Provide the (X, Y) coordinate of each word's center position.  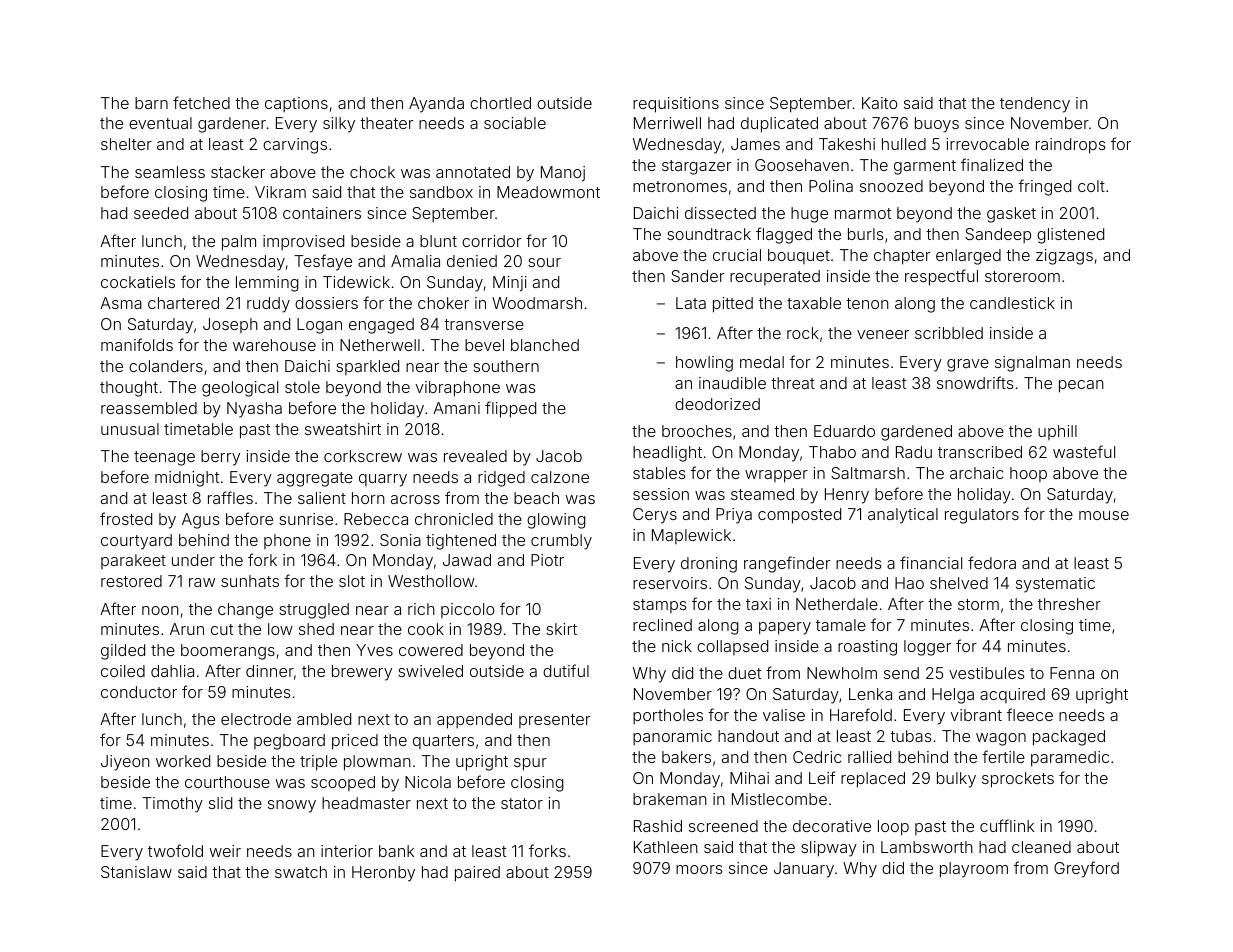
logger (927, 648)
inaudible (732, 383)
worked (183, 761)
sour (544, 262)
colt (1091, 186)
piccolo (468, 610)
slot (352, 581)
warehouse (274, 345)
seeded (161, 213)
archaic (976, 473)
